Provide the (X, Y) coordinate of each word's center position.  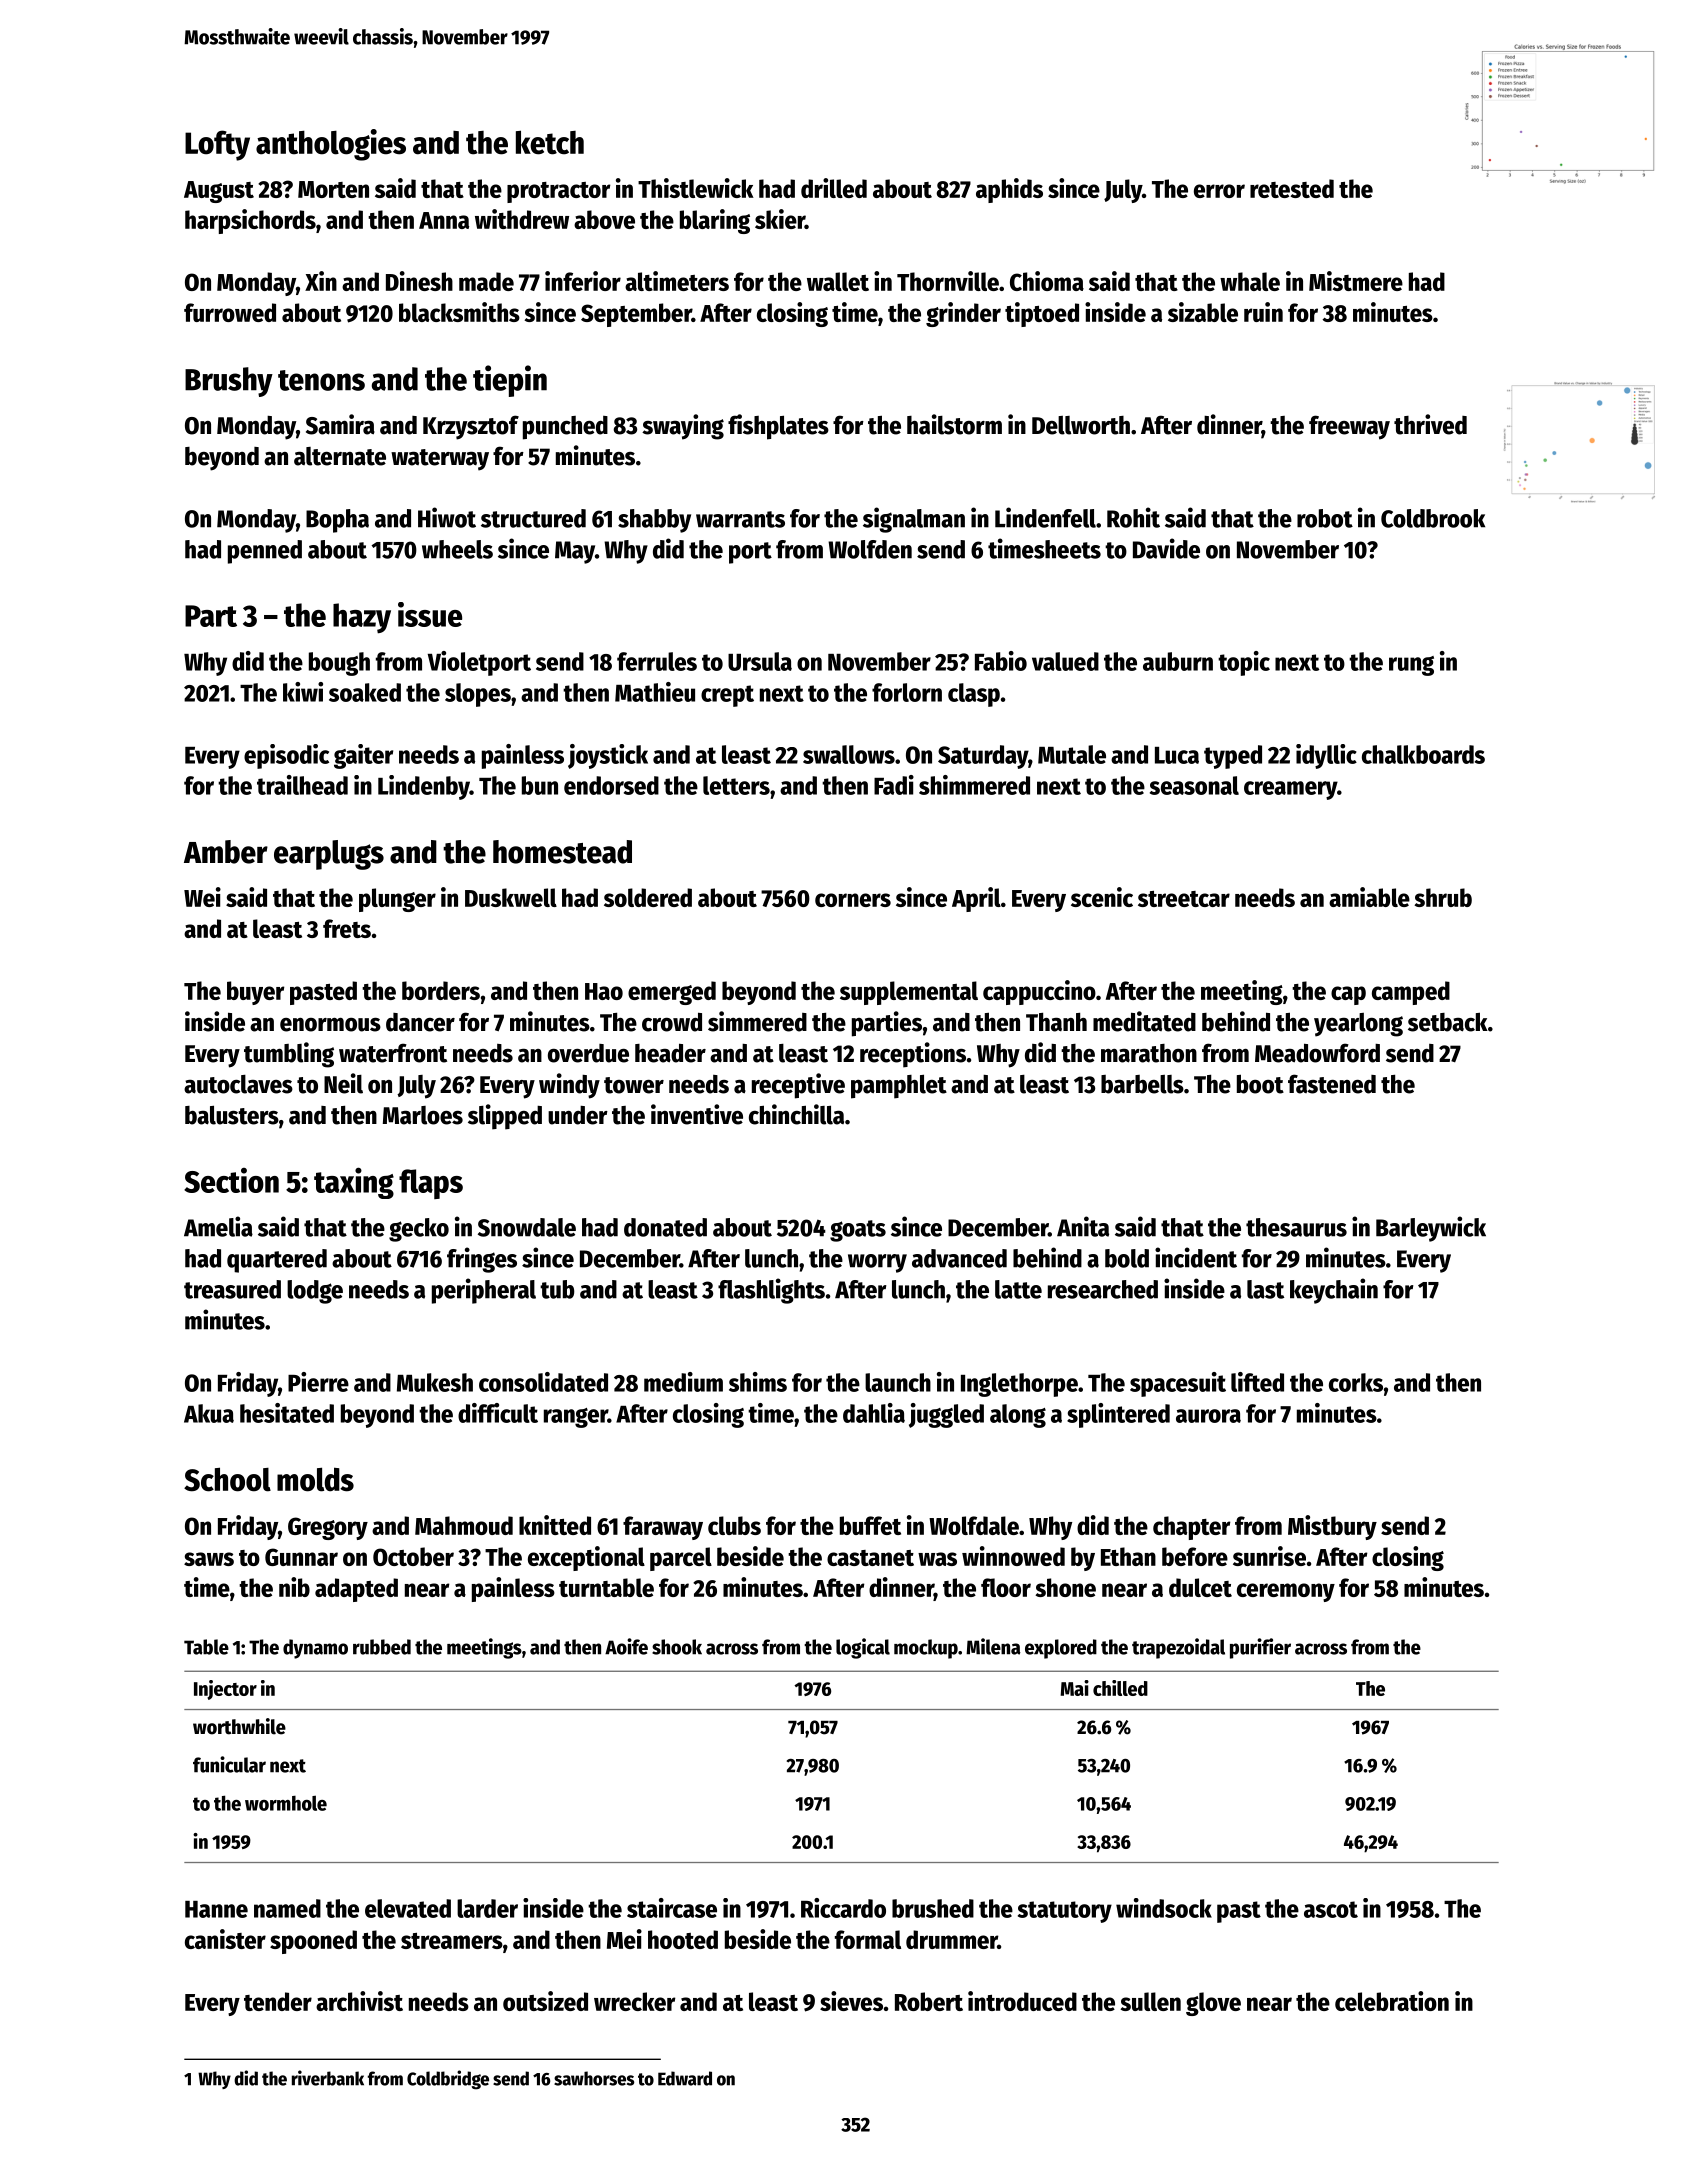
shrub (1443, 897)
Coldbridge (448, 2080)
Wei (202, 897)
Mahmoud (464, 1525)
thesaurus (1296, 1227)
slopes (478, 695)
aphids (1009, 190)
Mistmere (1356, 281)
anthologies (331, 145)
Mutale (1072, 754)
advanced (959, 1258)
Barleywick (1431, 1229)
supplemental (909, 993)
